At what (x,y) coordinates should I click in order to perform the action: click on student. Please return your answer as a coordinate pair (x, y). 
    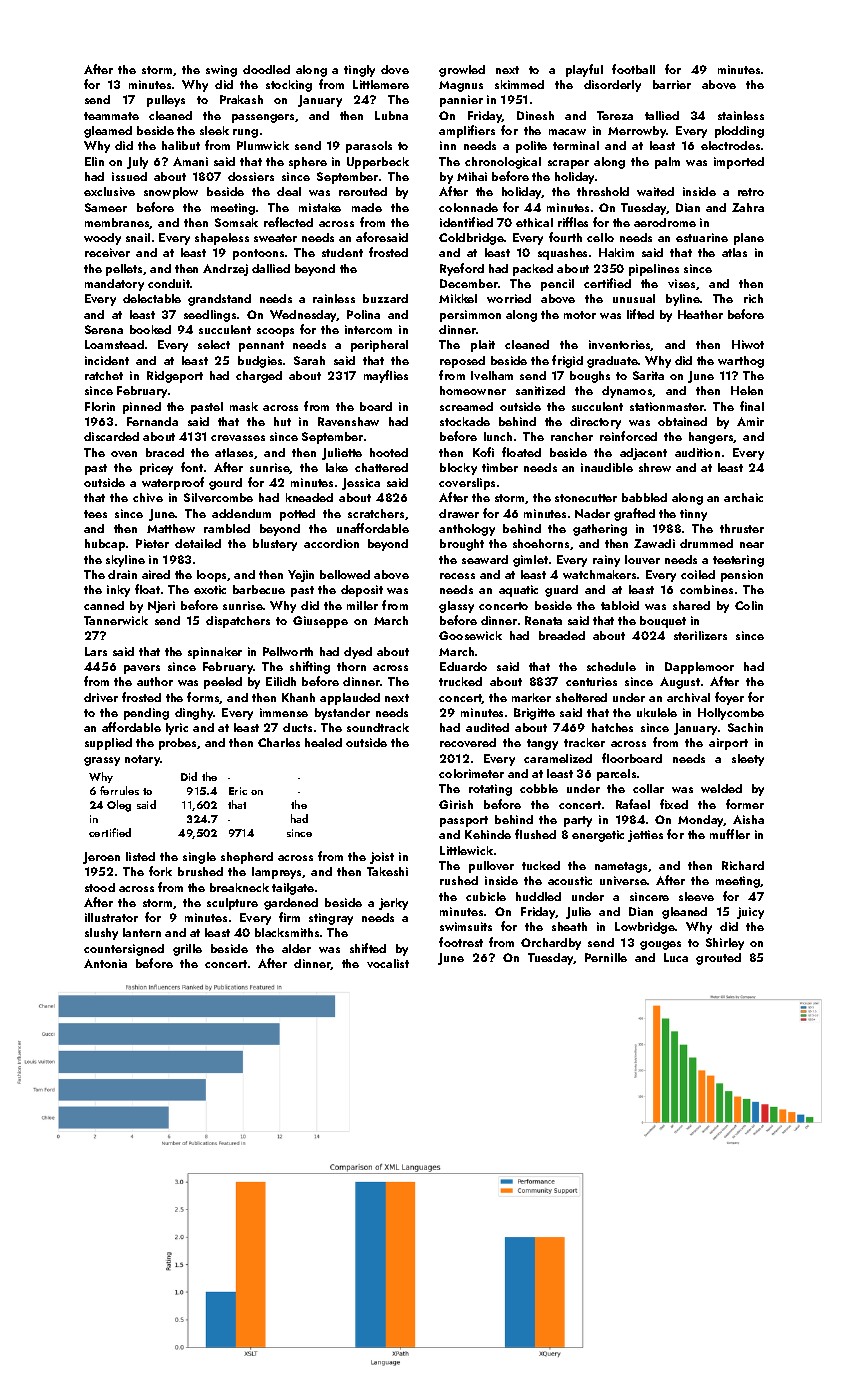
    Looking at the image, I should click on (342, 252).
